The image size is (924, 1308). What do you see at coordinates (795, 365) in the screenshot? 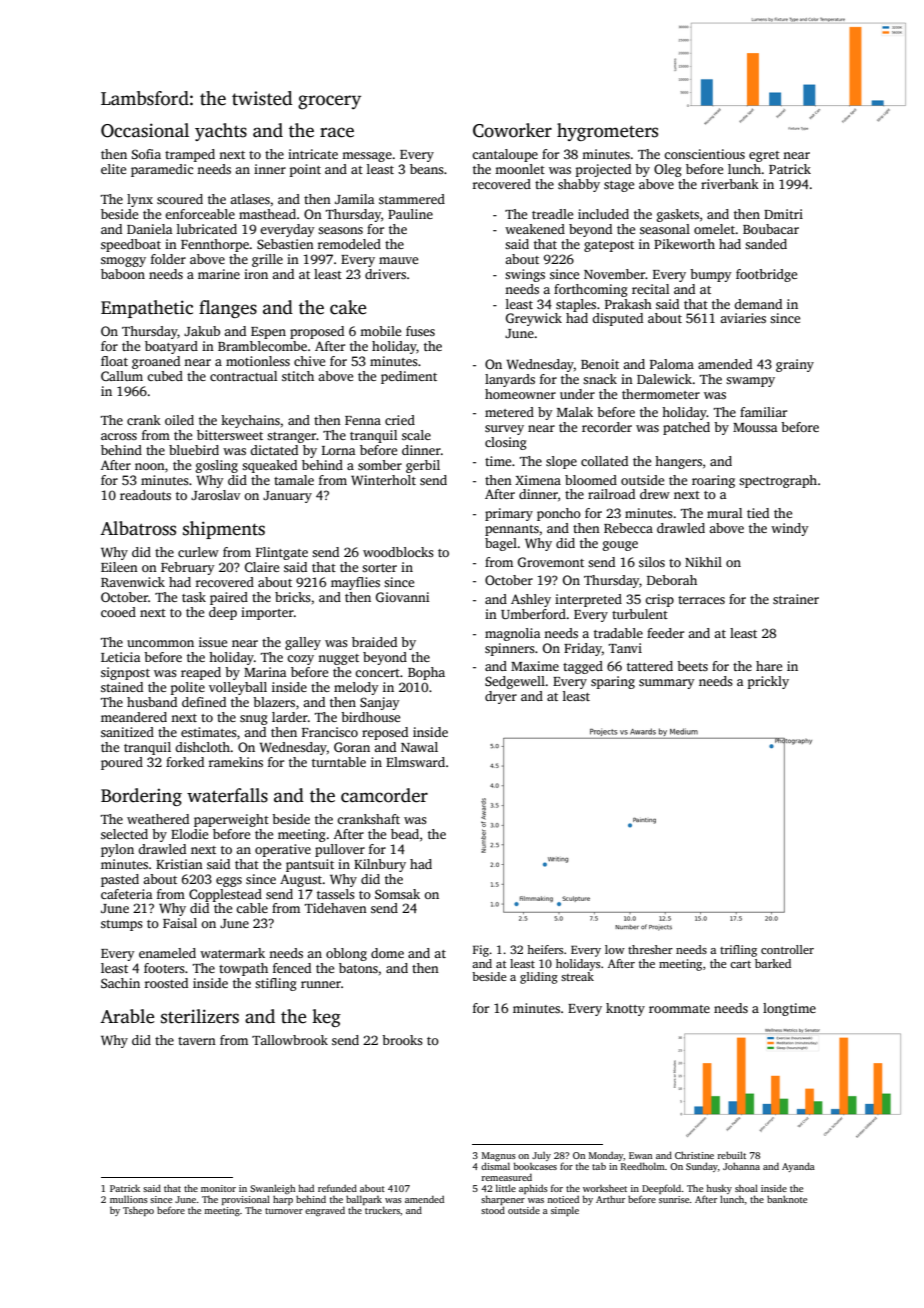
I see `grainy` at bounding box center [795, 365].
